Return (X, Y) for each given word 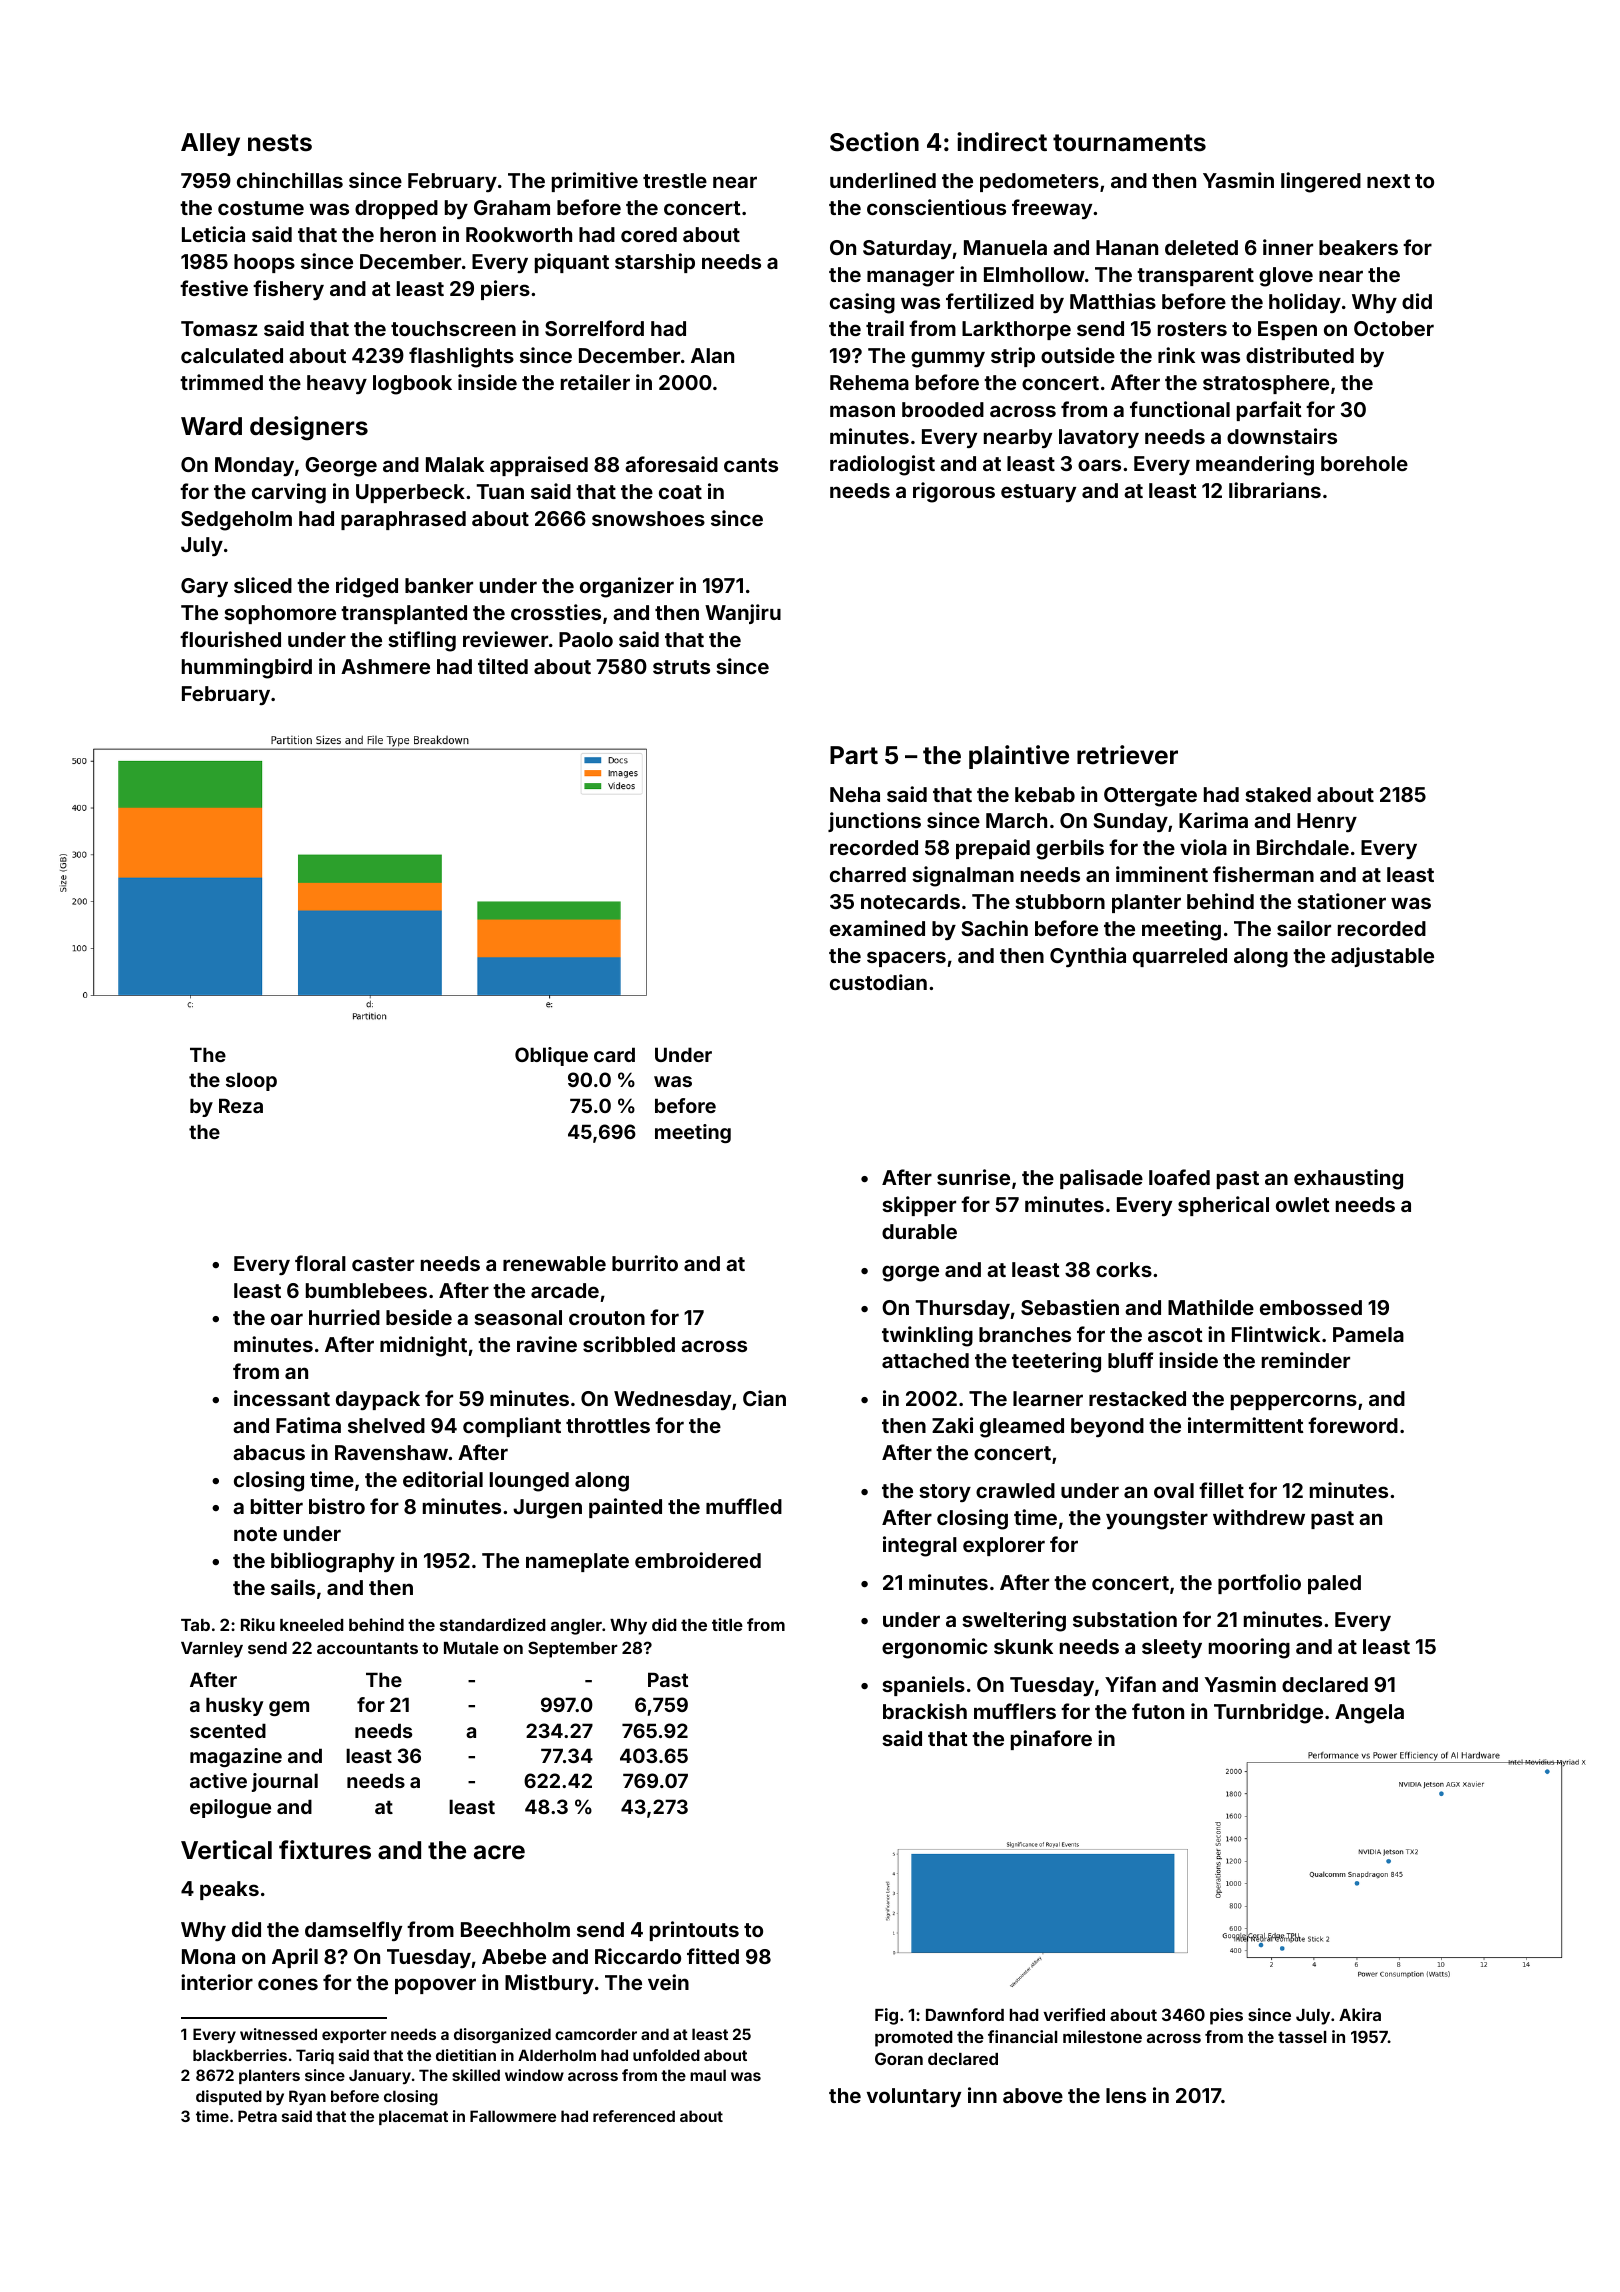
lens (1126, 2095)
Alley (210, 144)
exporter (354, 2036)
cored (649, 234)
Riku (258, 1624)
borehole (1364, 463)
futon (1158, 1711)
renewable (554, 1263)
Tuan (500, 491)
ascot (1175, 1335)
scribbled (629, 1344)
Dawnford (965, 2014)
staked (1278, 794)
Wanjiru (743, 614)
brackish (925, 1711)
